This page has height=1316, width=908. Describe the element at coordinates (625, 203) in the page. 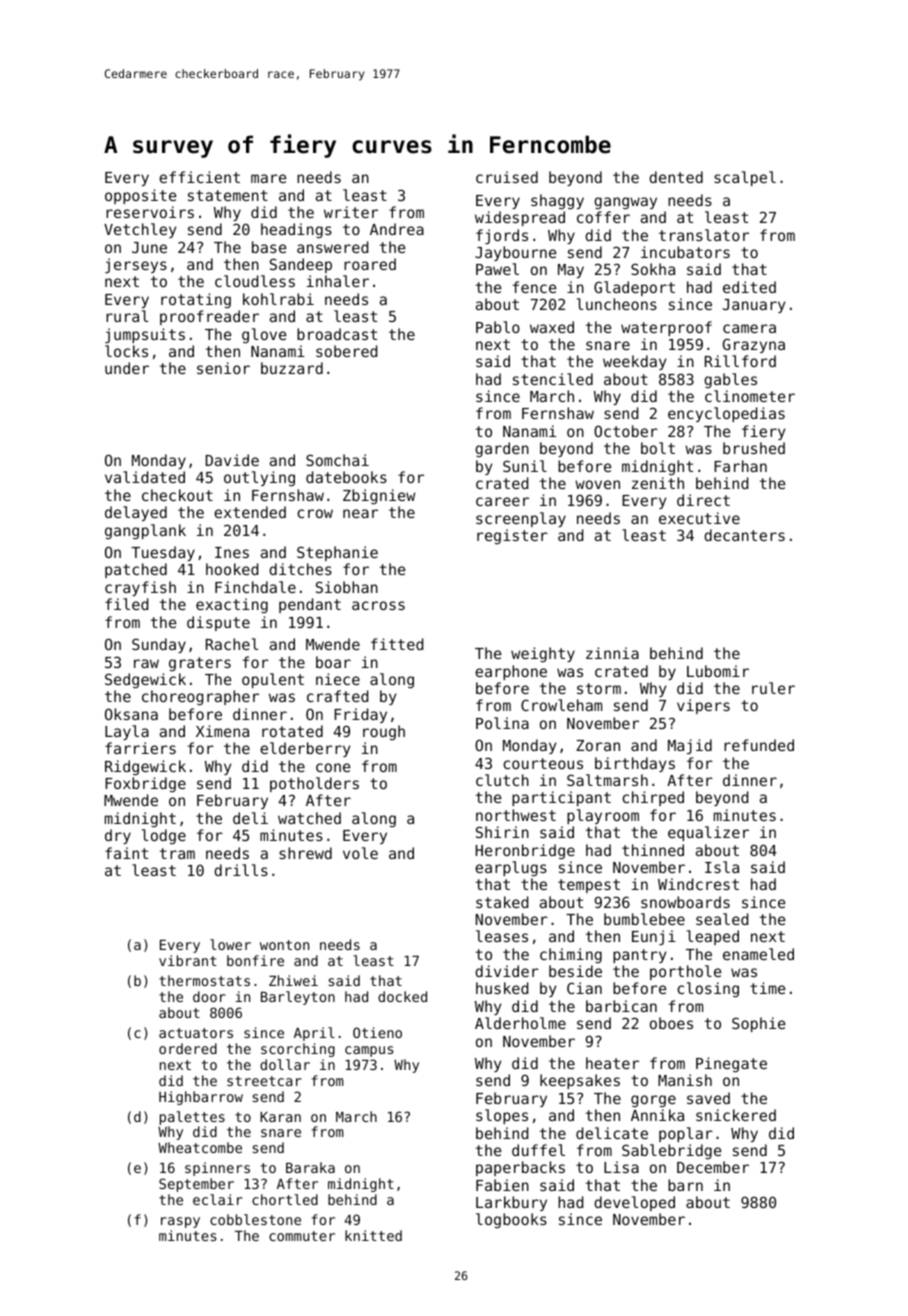

I see `gangway` at that location.
